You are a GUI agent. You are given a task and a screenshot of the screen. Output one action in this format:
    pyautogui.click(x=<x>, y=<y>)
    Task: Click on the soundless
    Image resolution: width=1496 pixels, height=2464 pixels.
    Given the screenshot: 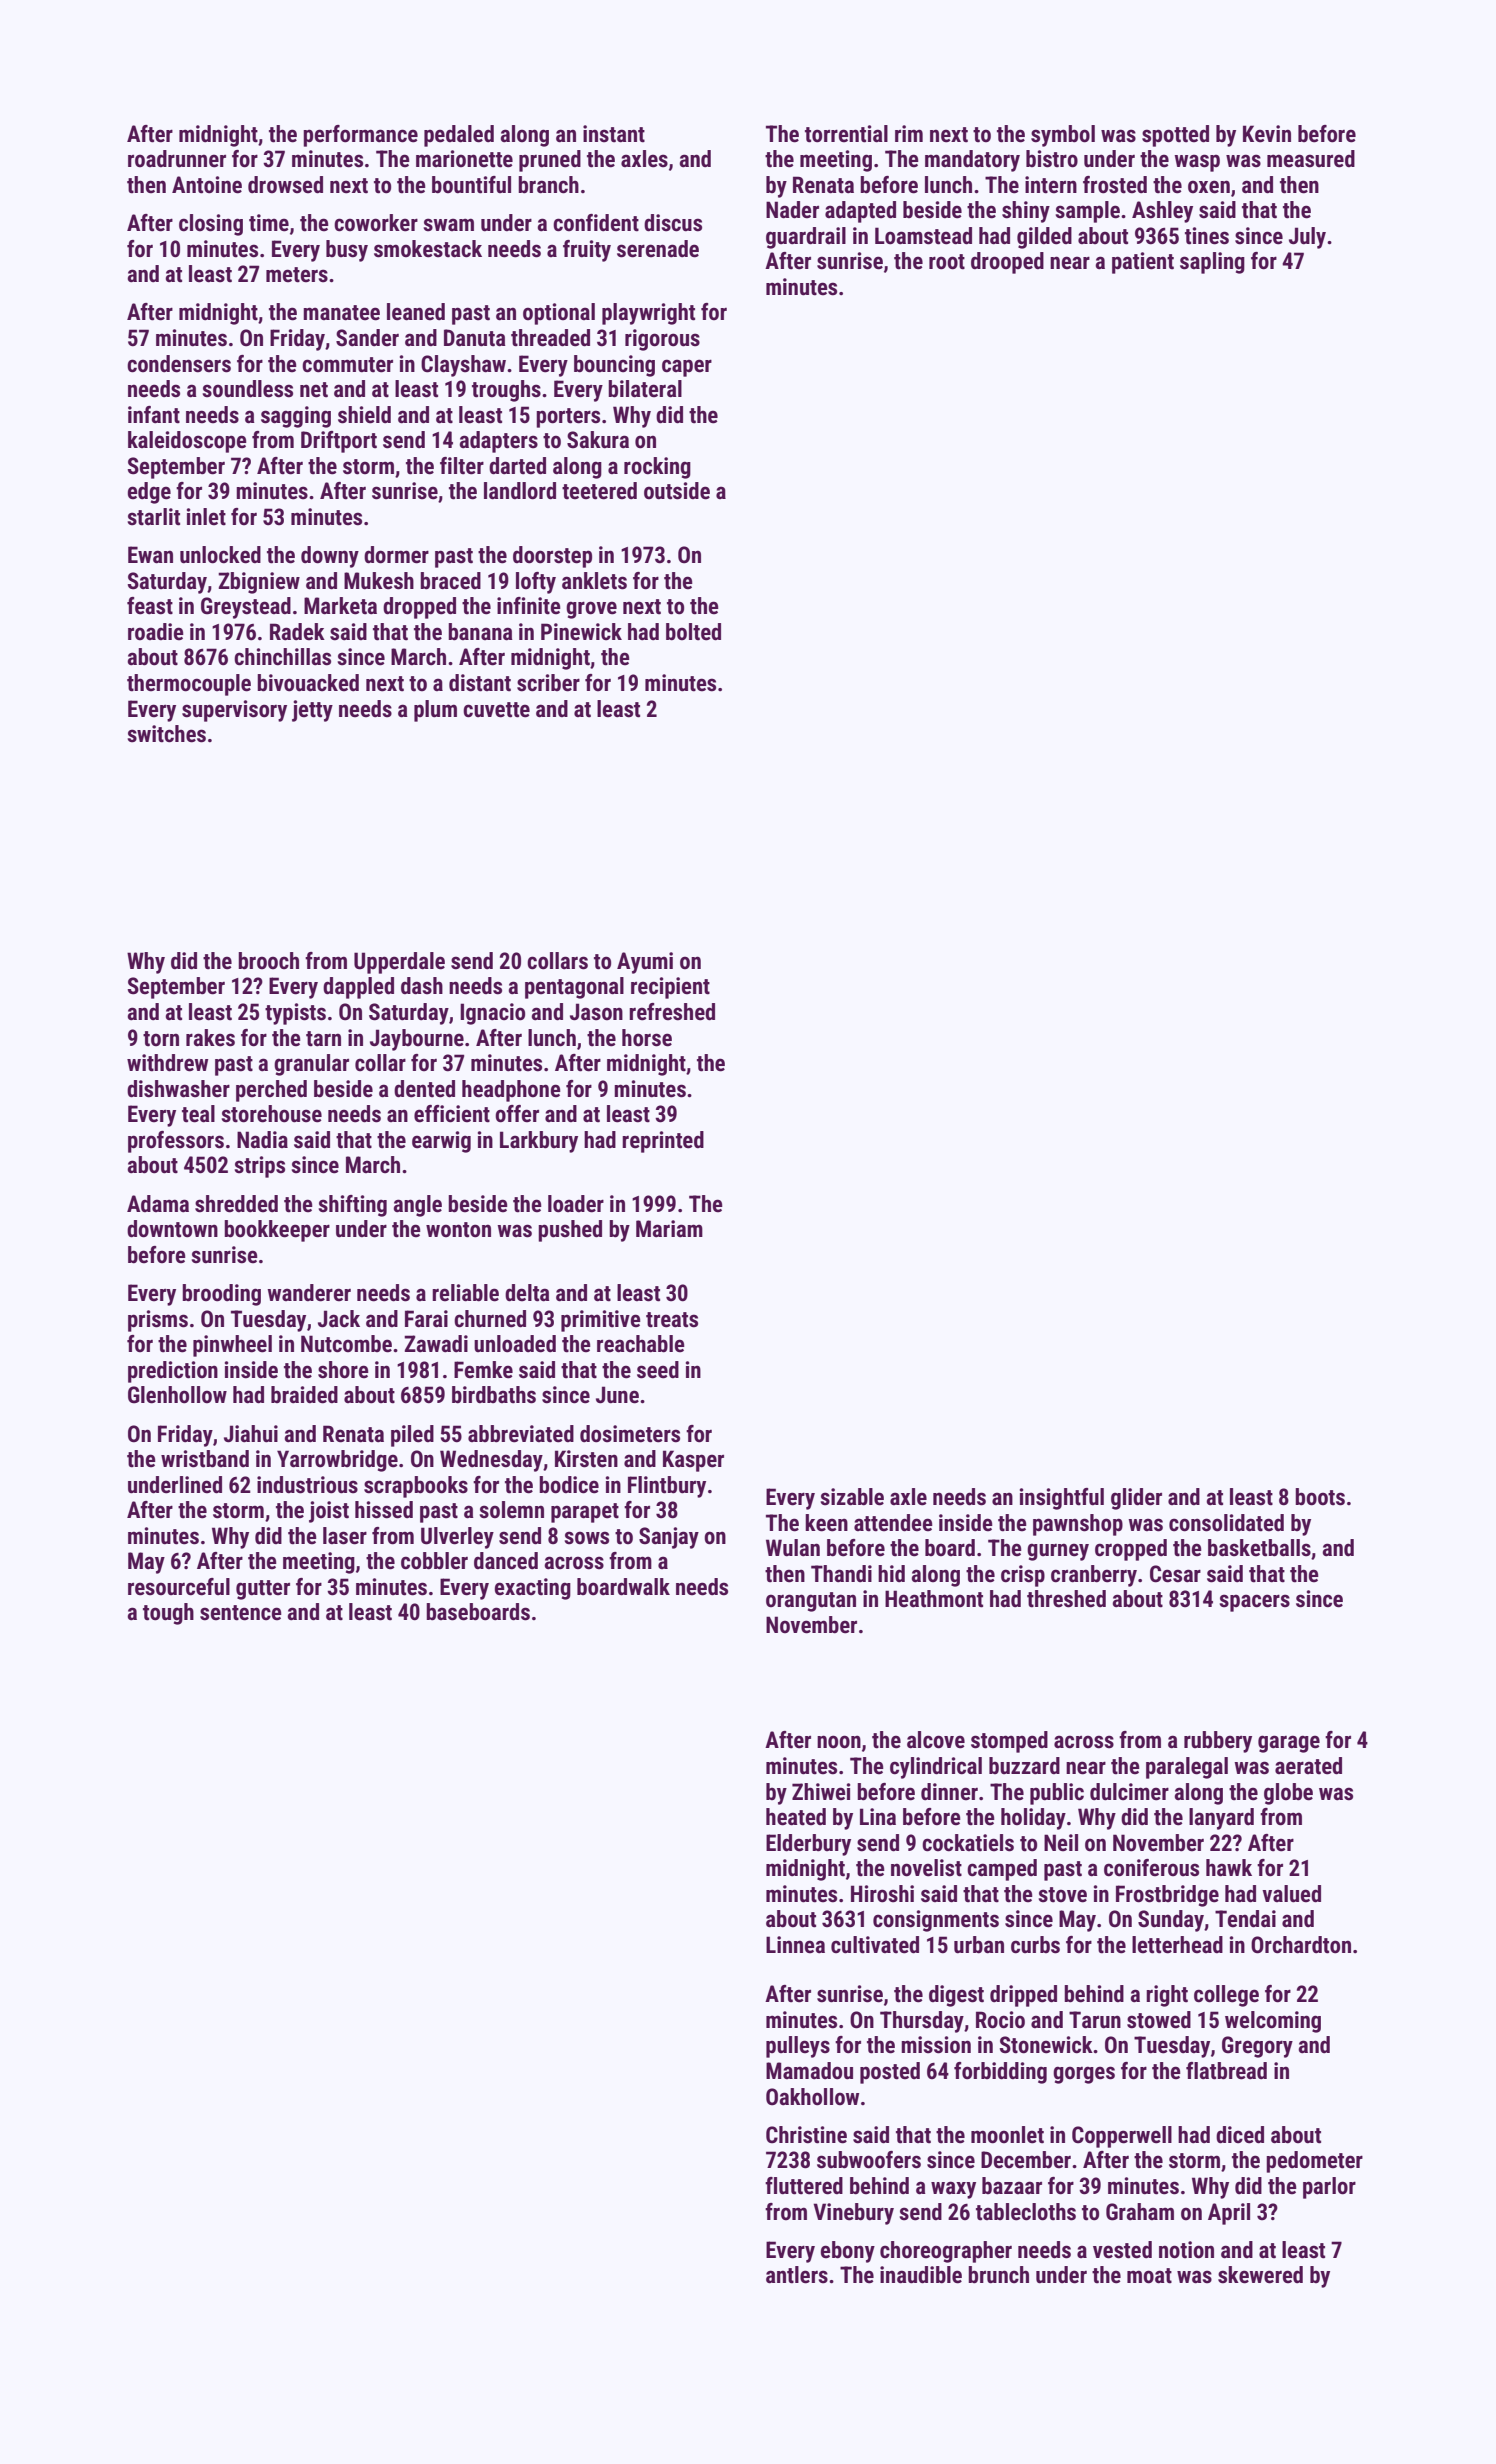 What is the action you would take?
    pyautogui.click(x=248, y=389)
